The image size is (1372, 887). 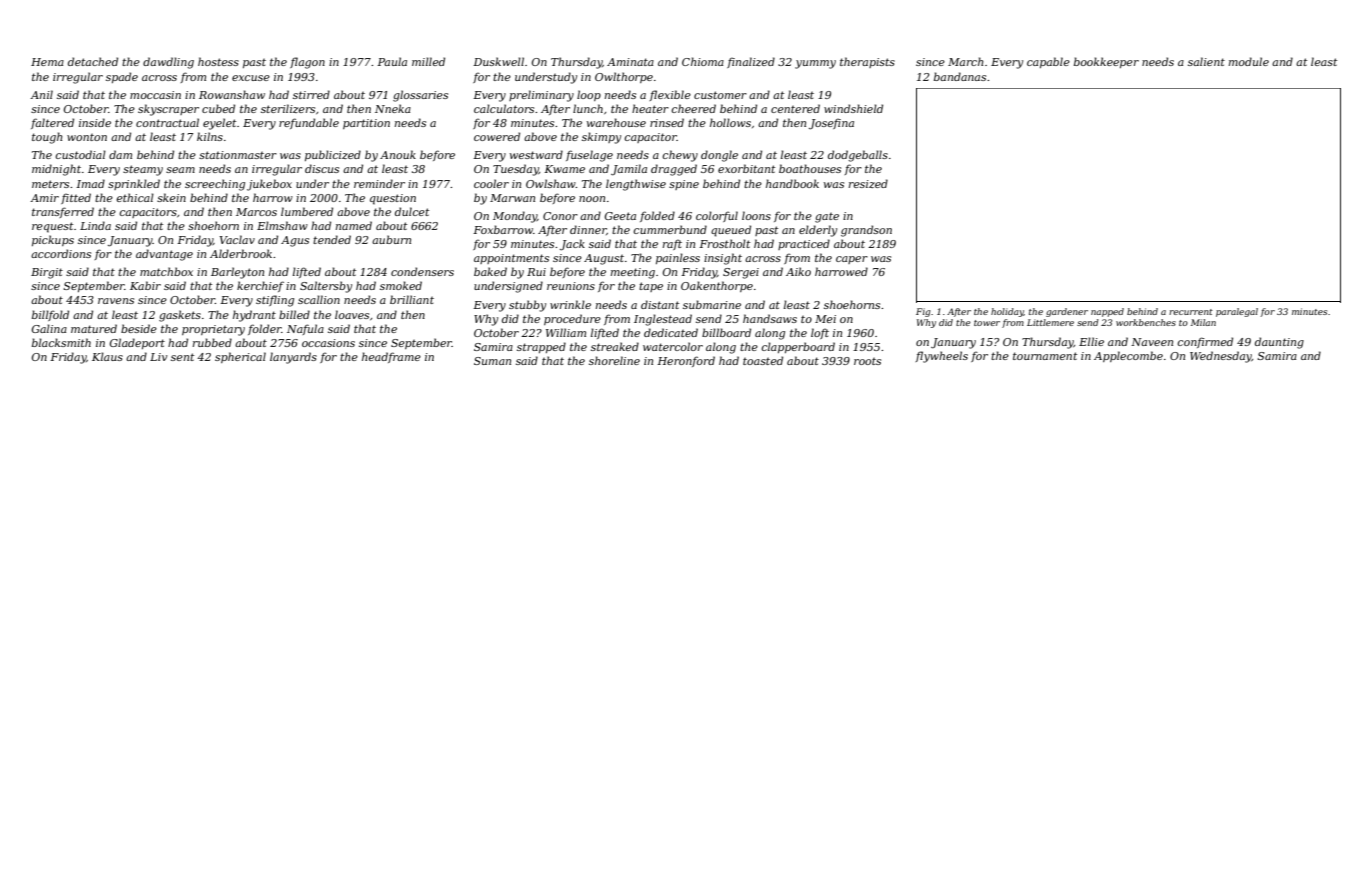 What do you see at coordinates (168, 63) in the screenshot?
I see `dawdling` at bounding box center [168, 63].
